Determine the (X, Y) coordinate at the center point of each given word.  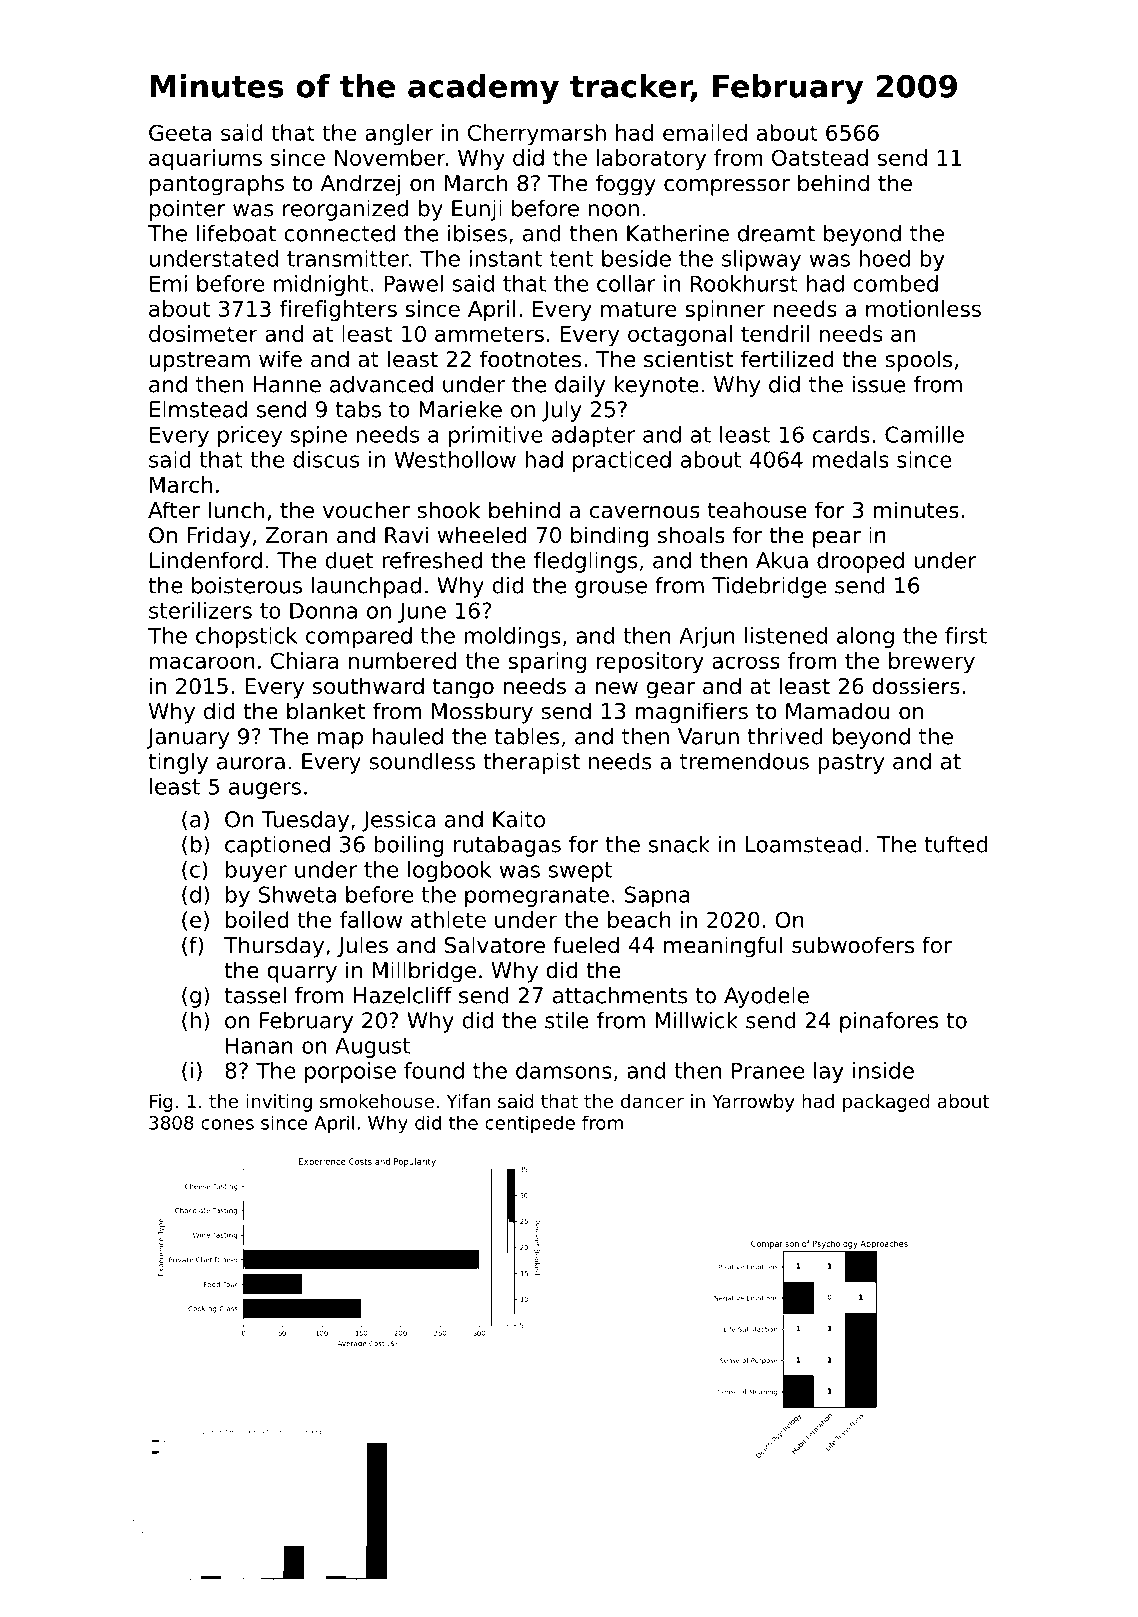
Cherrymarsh (537, 135)
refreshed (432, 560)
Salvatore (495, 945)
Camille (924, 434)
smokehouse (377, 1101)
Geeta (180, 132)
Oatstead (820, 157)
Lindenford (206, 560)
